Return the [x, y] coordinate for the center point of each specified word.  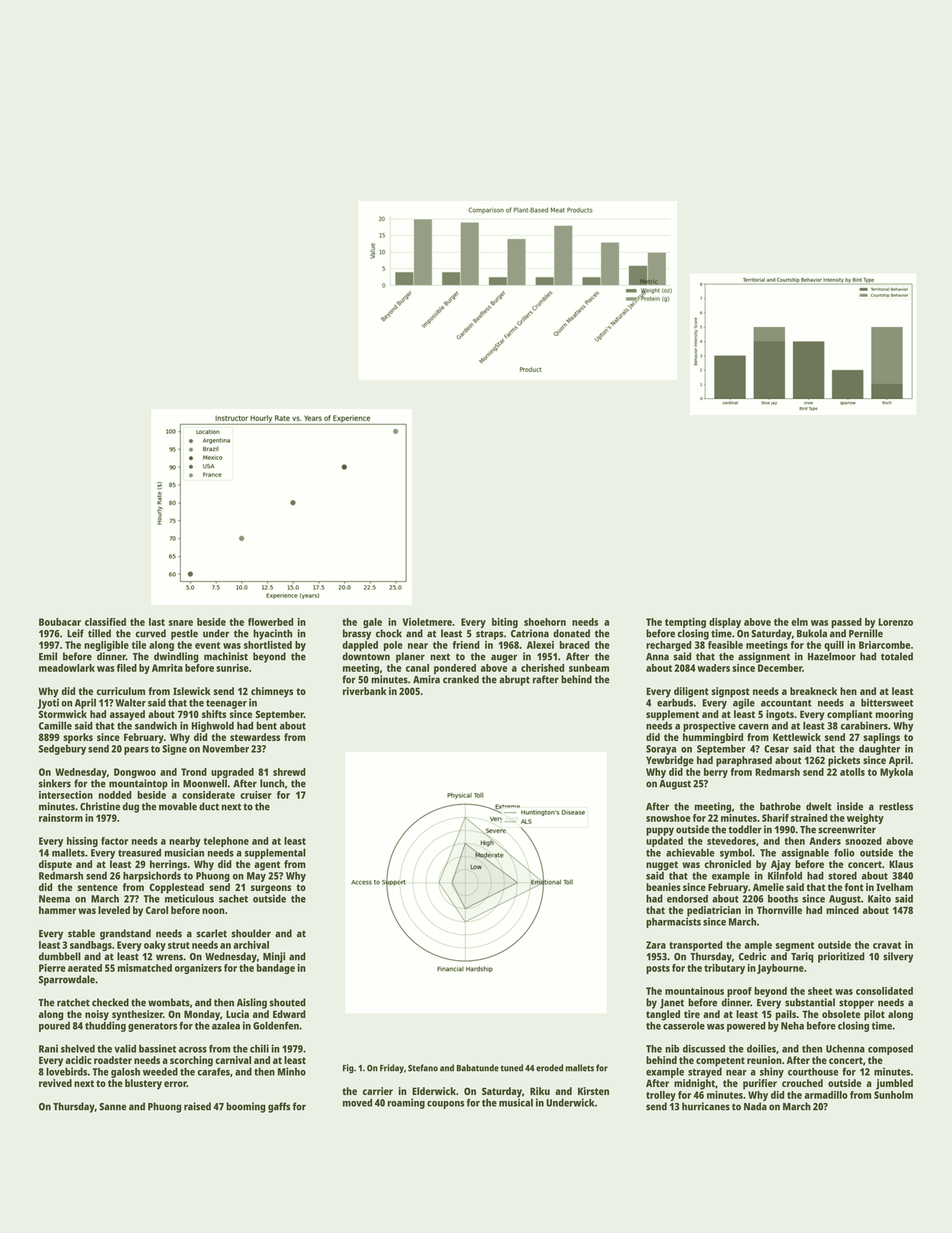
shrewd [289, 772]
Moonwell [205, 783]
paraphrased [744, 761]
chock [389, 633]
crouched [802, 1083]
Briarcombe [885, 645]
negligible [106, 646]
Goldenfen [276, 1025]
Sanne [112, 1107]
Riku [540, 1091]
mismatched [145, 968]
